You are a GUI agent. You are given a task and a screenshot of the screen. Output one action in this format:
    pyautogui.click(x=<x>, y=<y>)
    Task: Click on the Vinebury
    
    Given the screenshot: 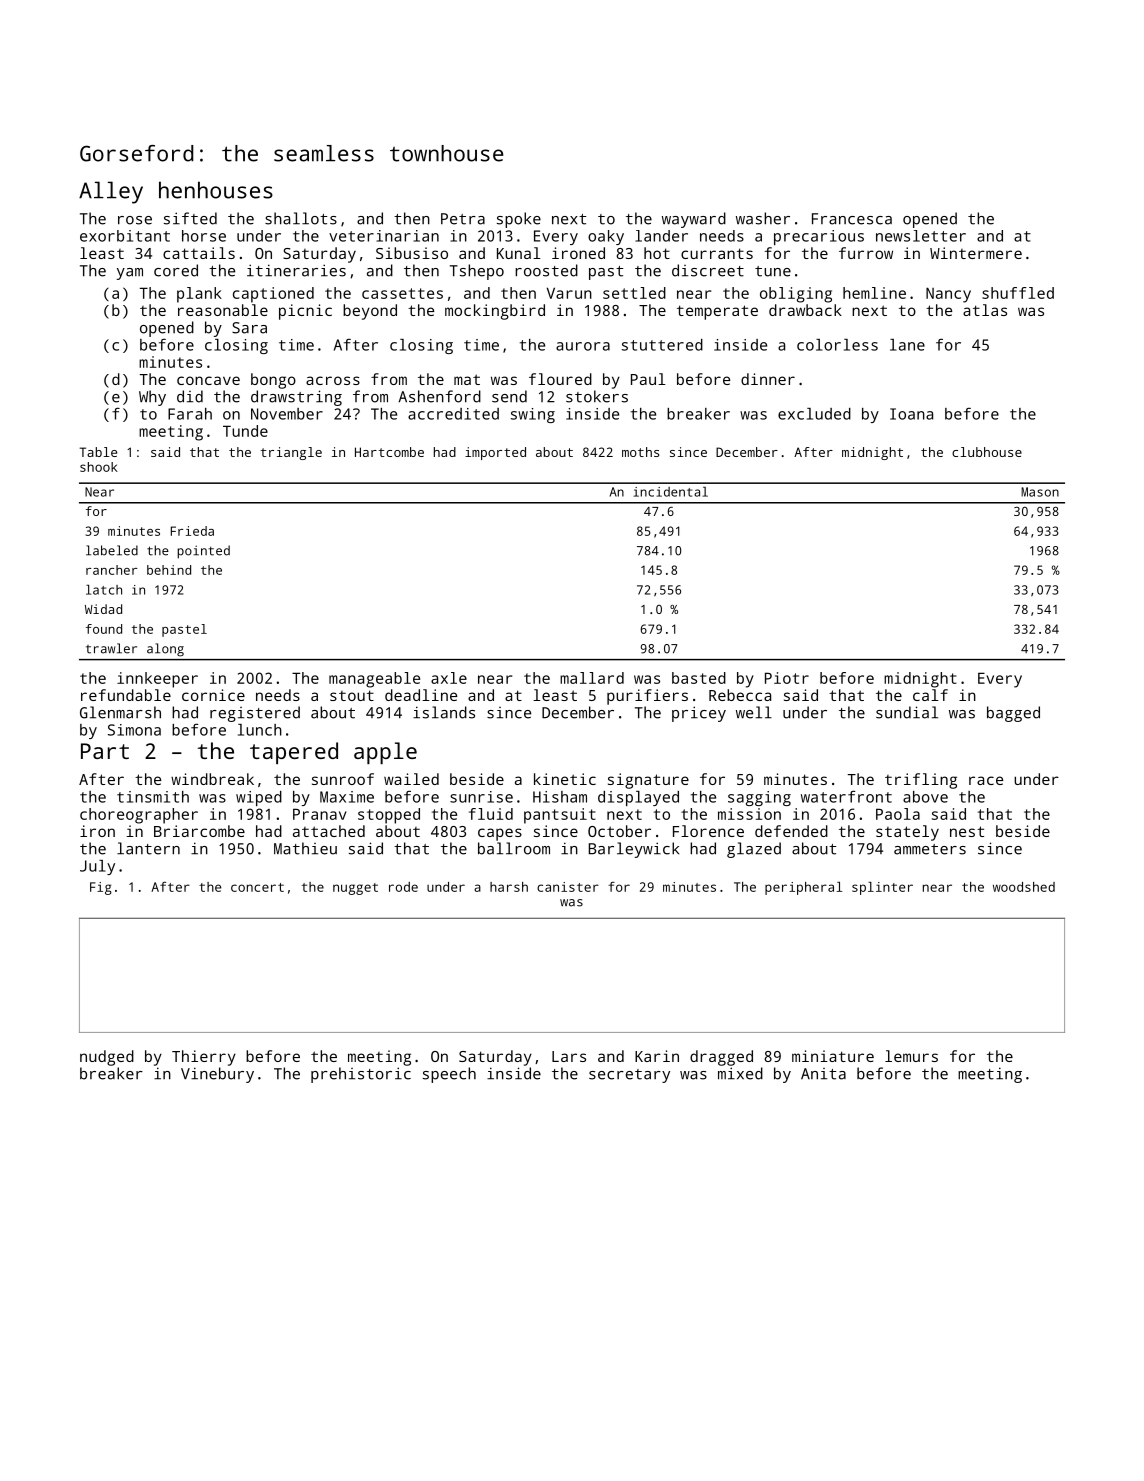 What is the action you would take?
    pyautogui.click(x=217, y=1075)
